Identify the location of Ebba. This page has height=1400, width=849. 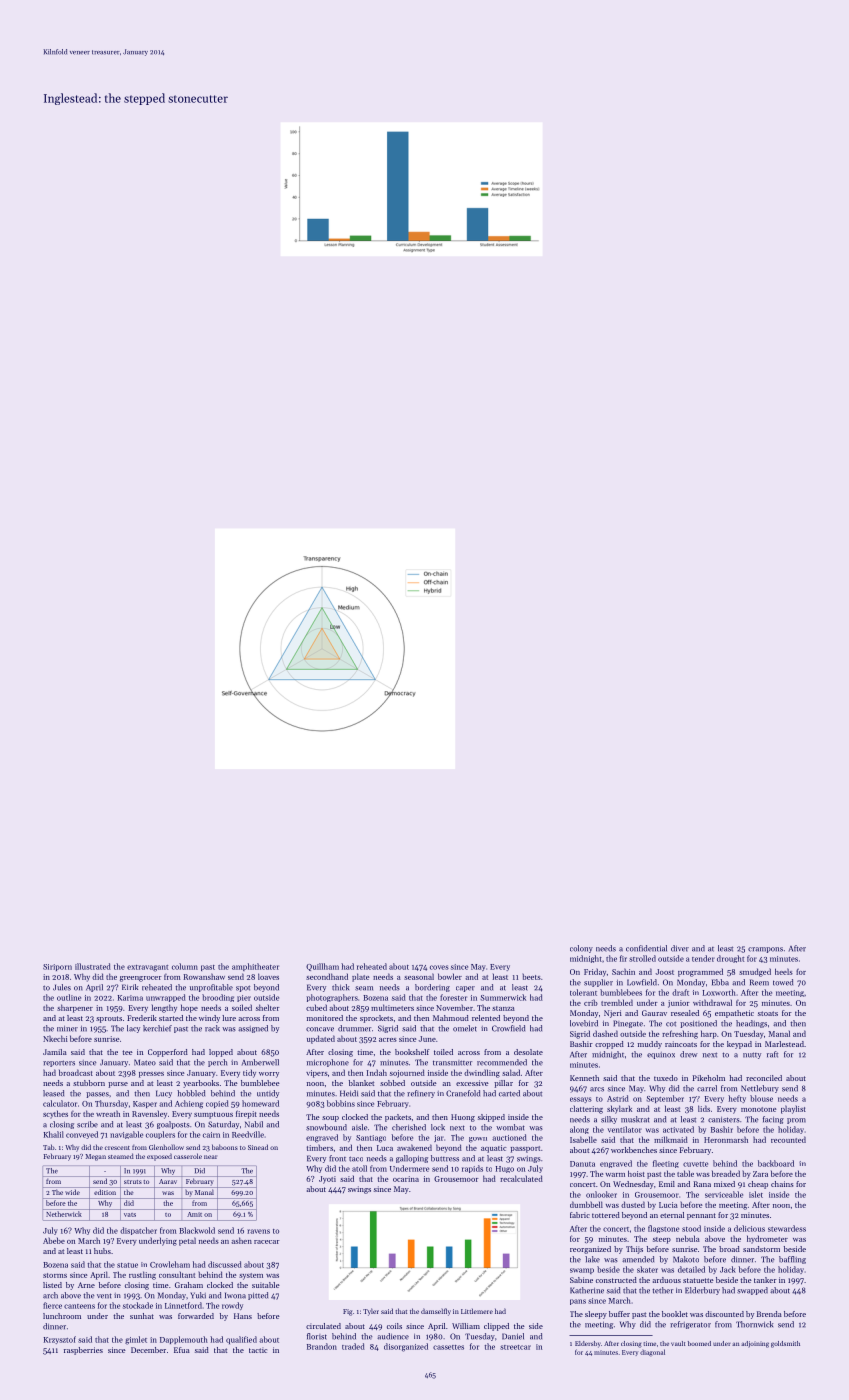
(720, 982).
